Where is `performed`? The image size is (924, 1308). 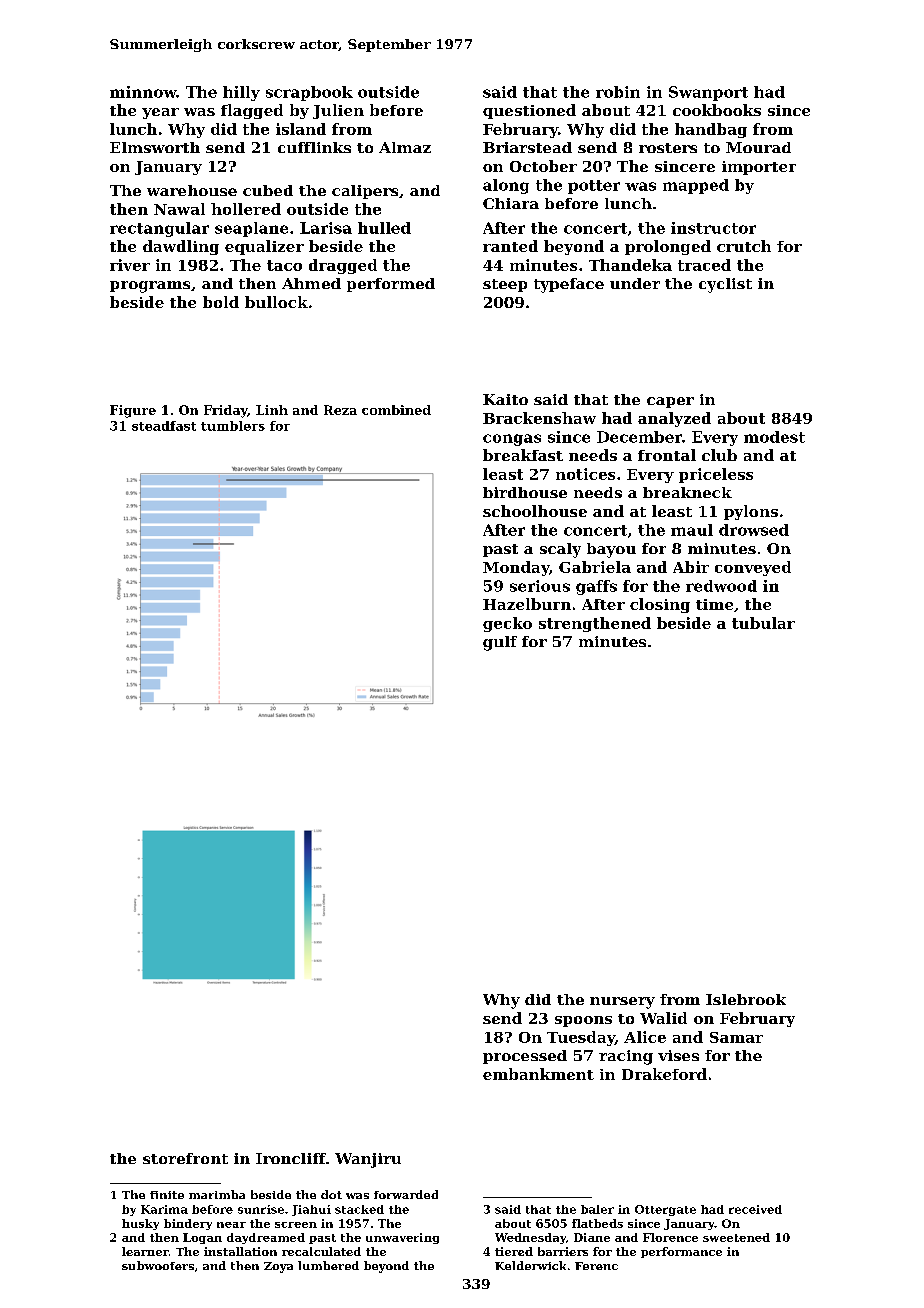
performed is located at coordinates (391, 285).
